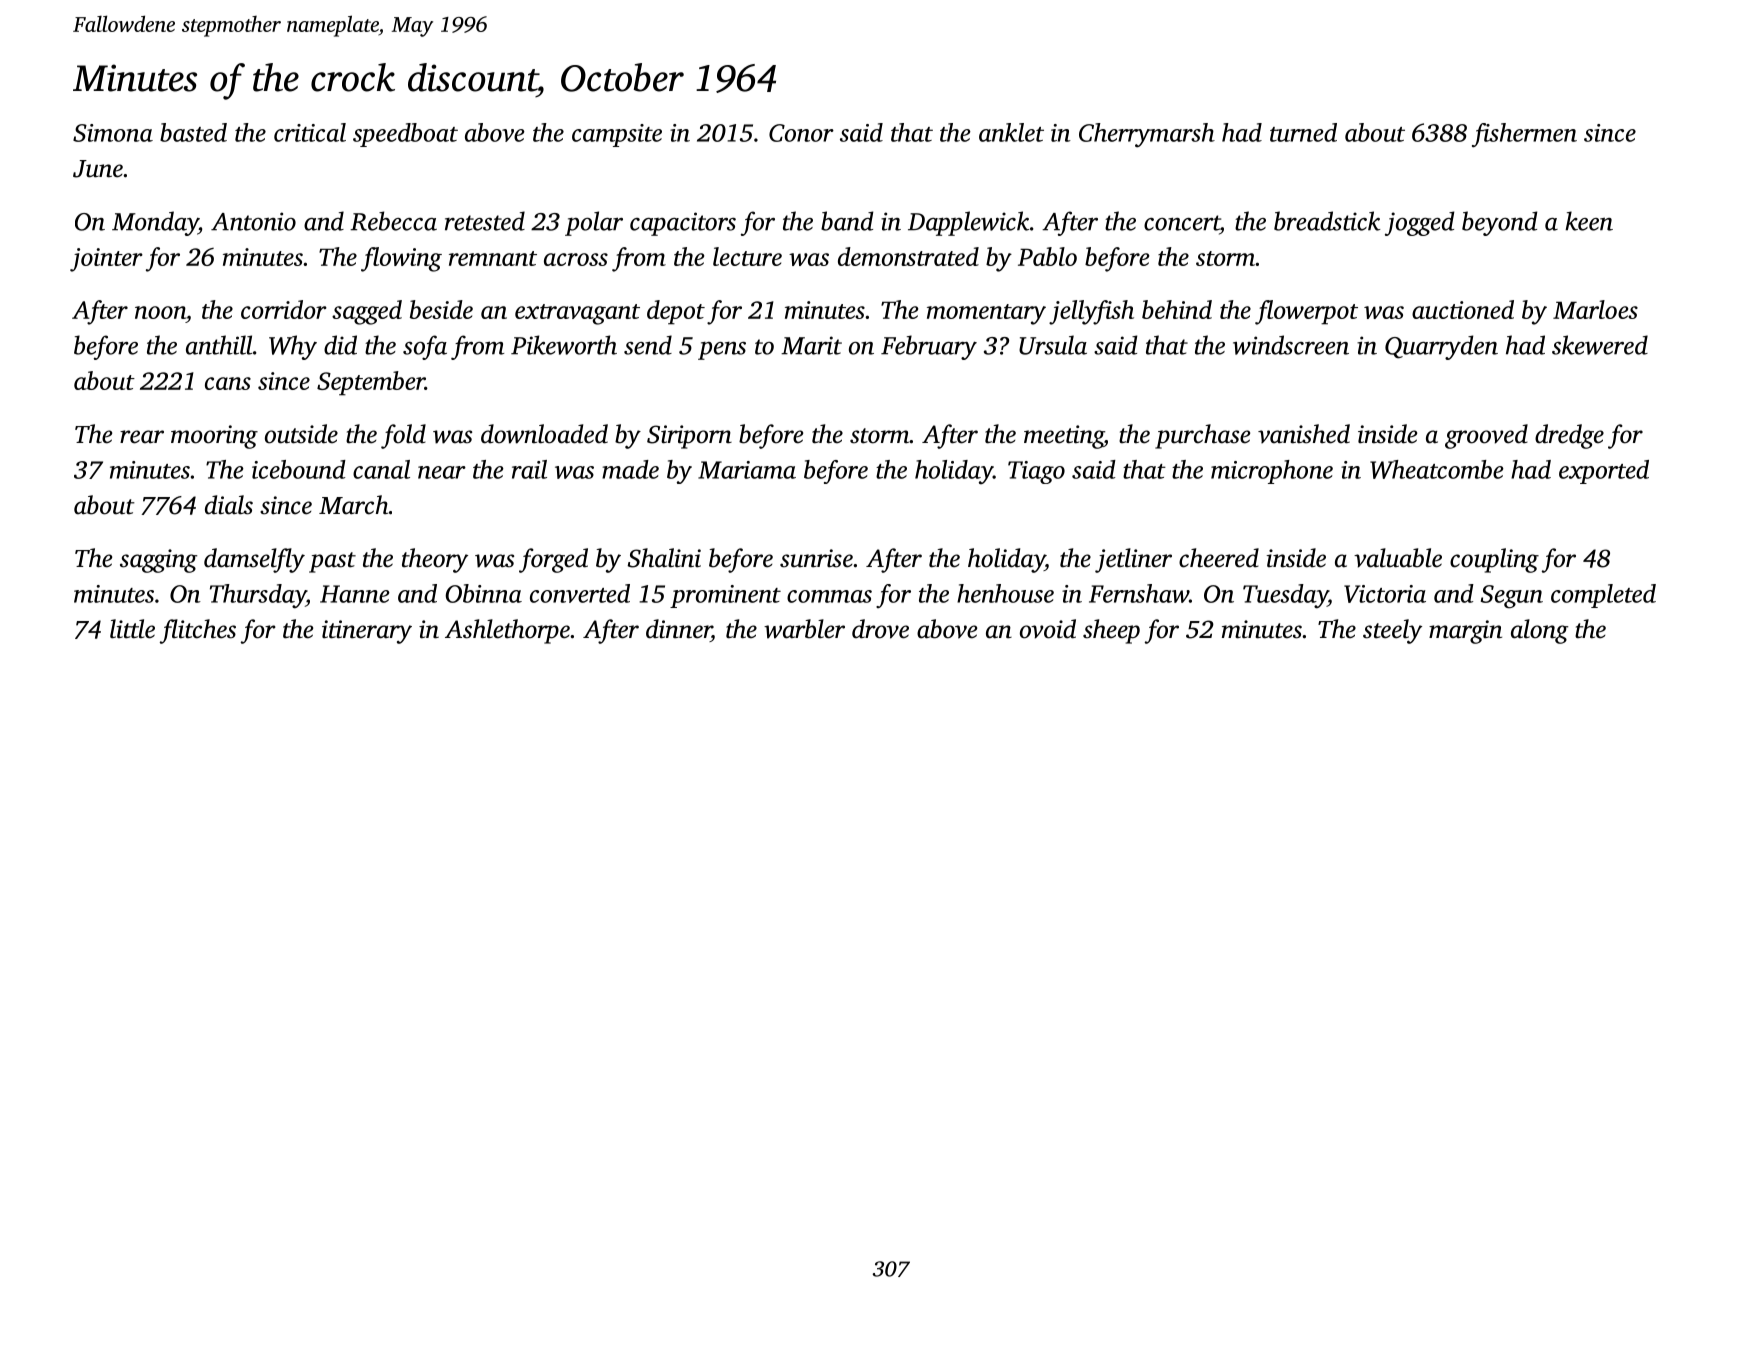  What do you see at coordinates (405, 135) in the screenshot?
I see `speedboat` at bounding box center [405, 135].
